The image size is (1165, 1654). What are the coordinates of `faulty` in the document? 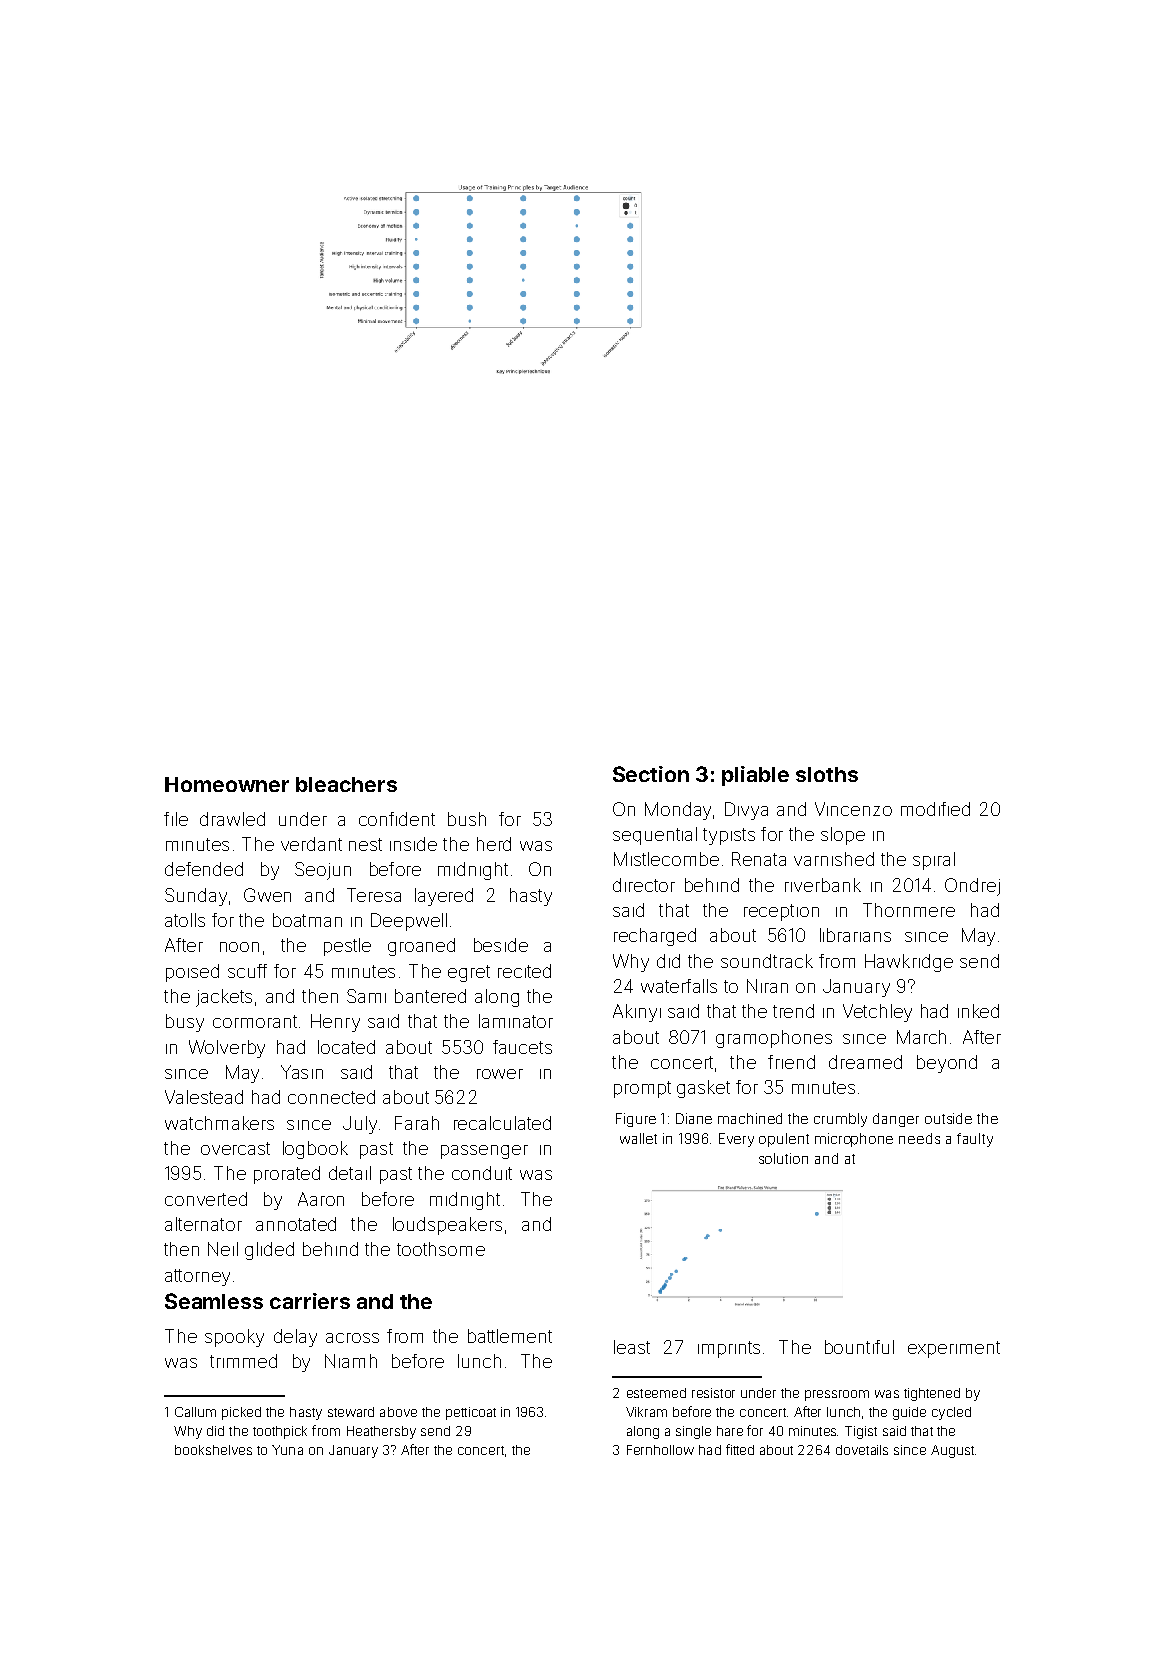 It's located at (975, 1140).
